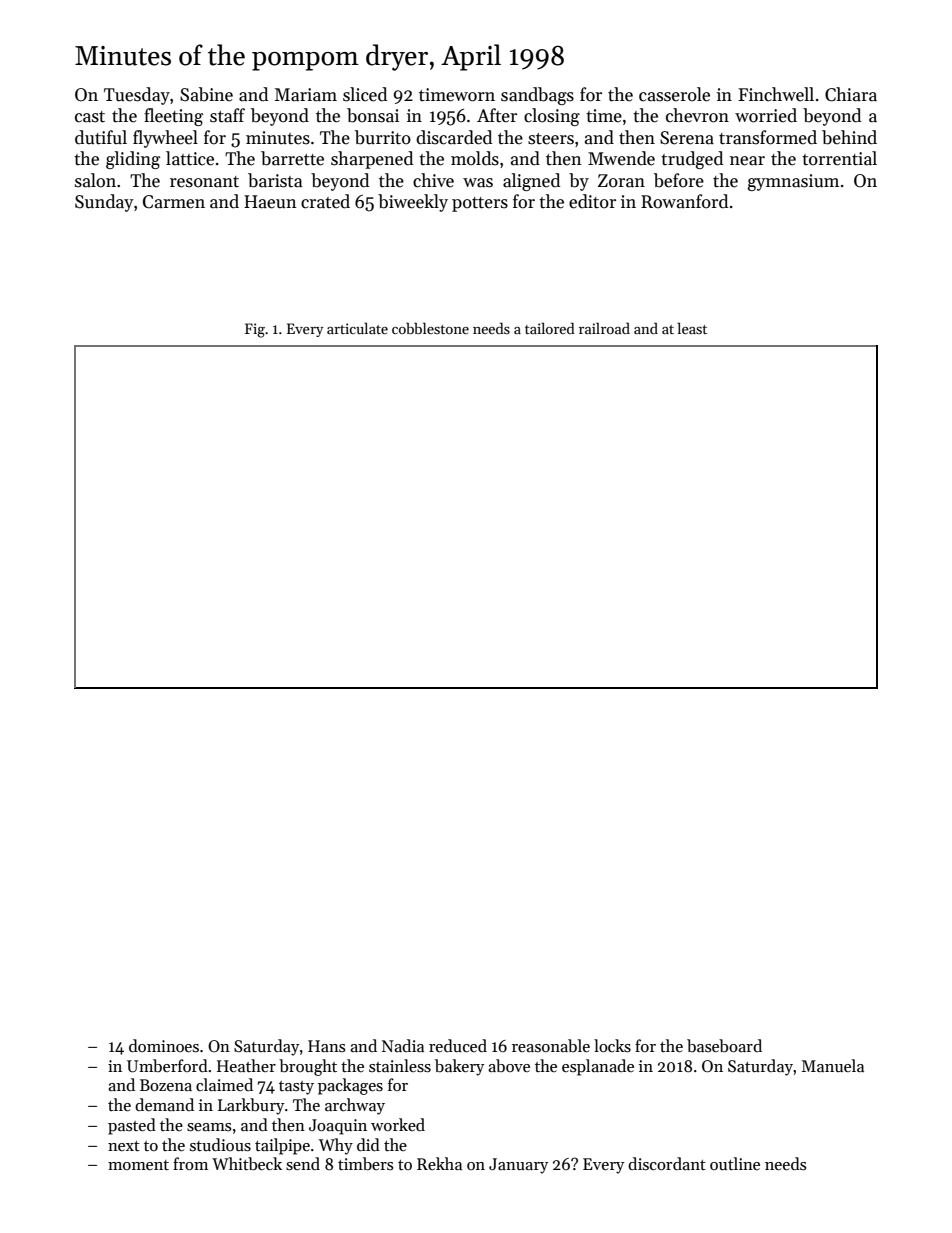  I want to click on cobblestone, so click(430, 328).
